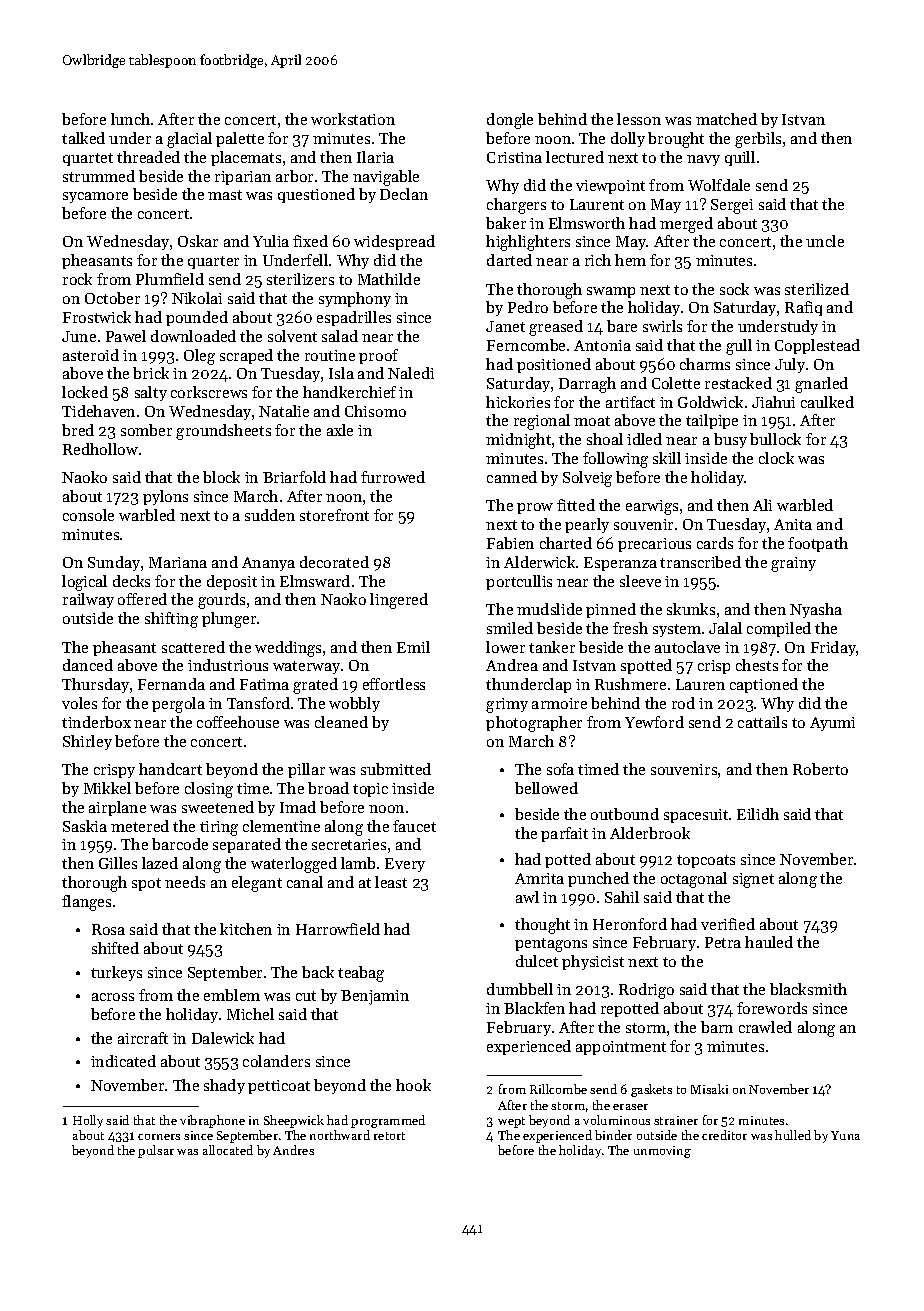 The height and width of the screenshot is (1311, 924). I want to click on dongle, so click(510, 121).
